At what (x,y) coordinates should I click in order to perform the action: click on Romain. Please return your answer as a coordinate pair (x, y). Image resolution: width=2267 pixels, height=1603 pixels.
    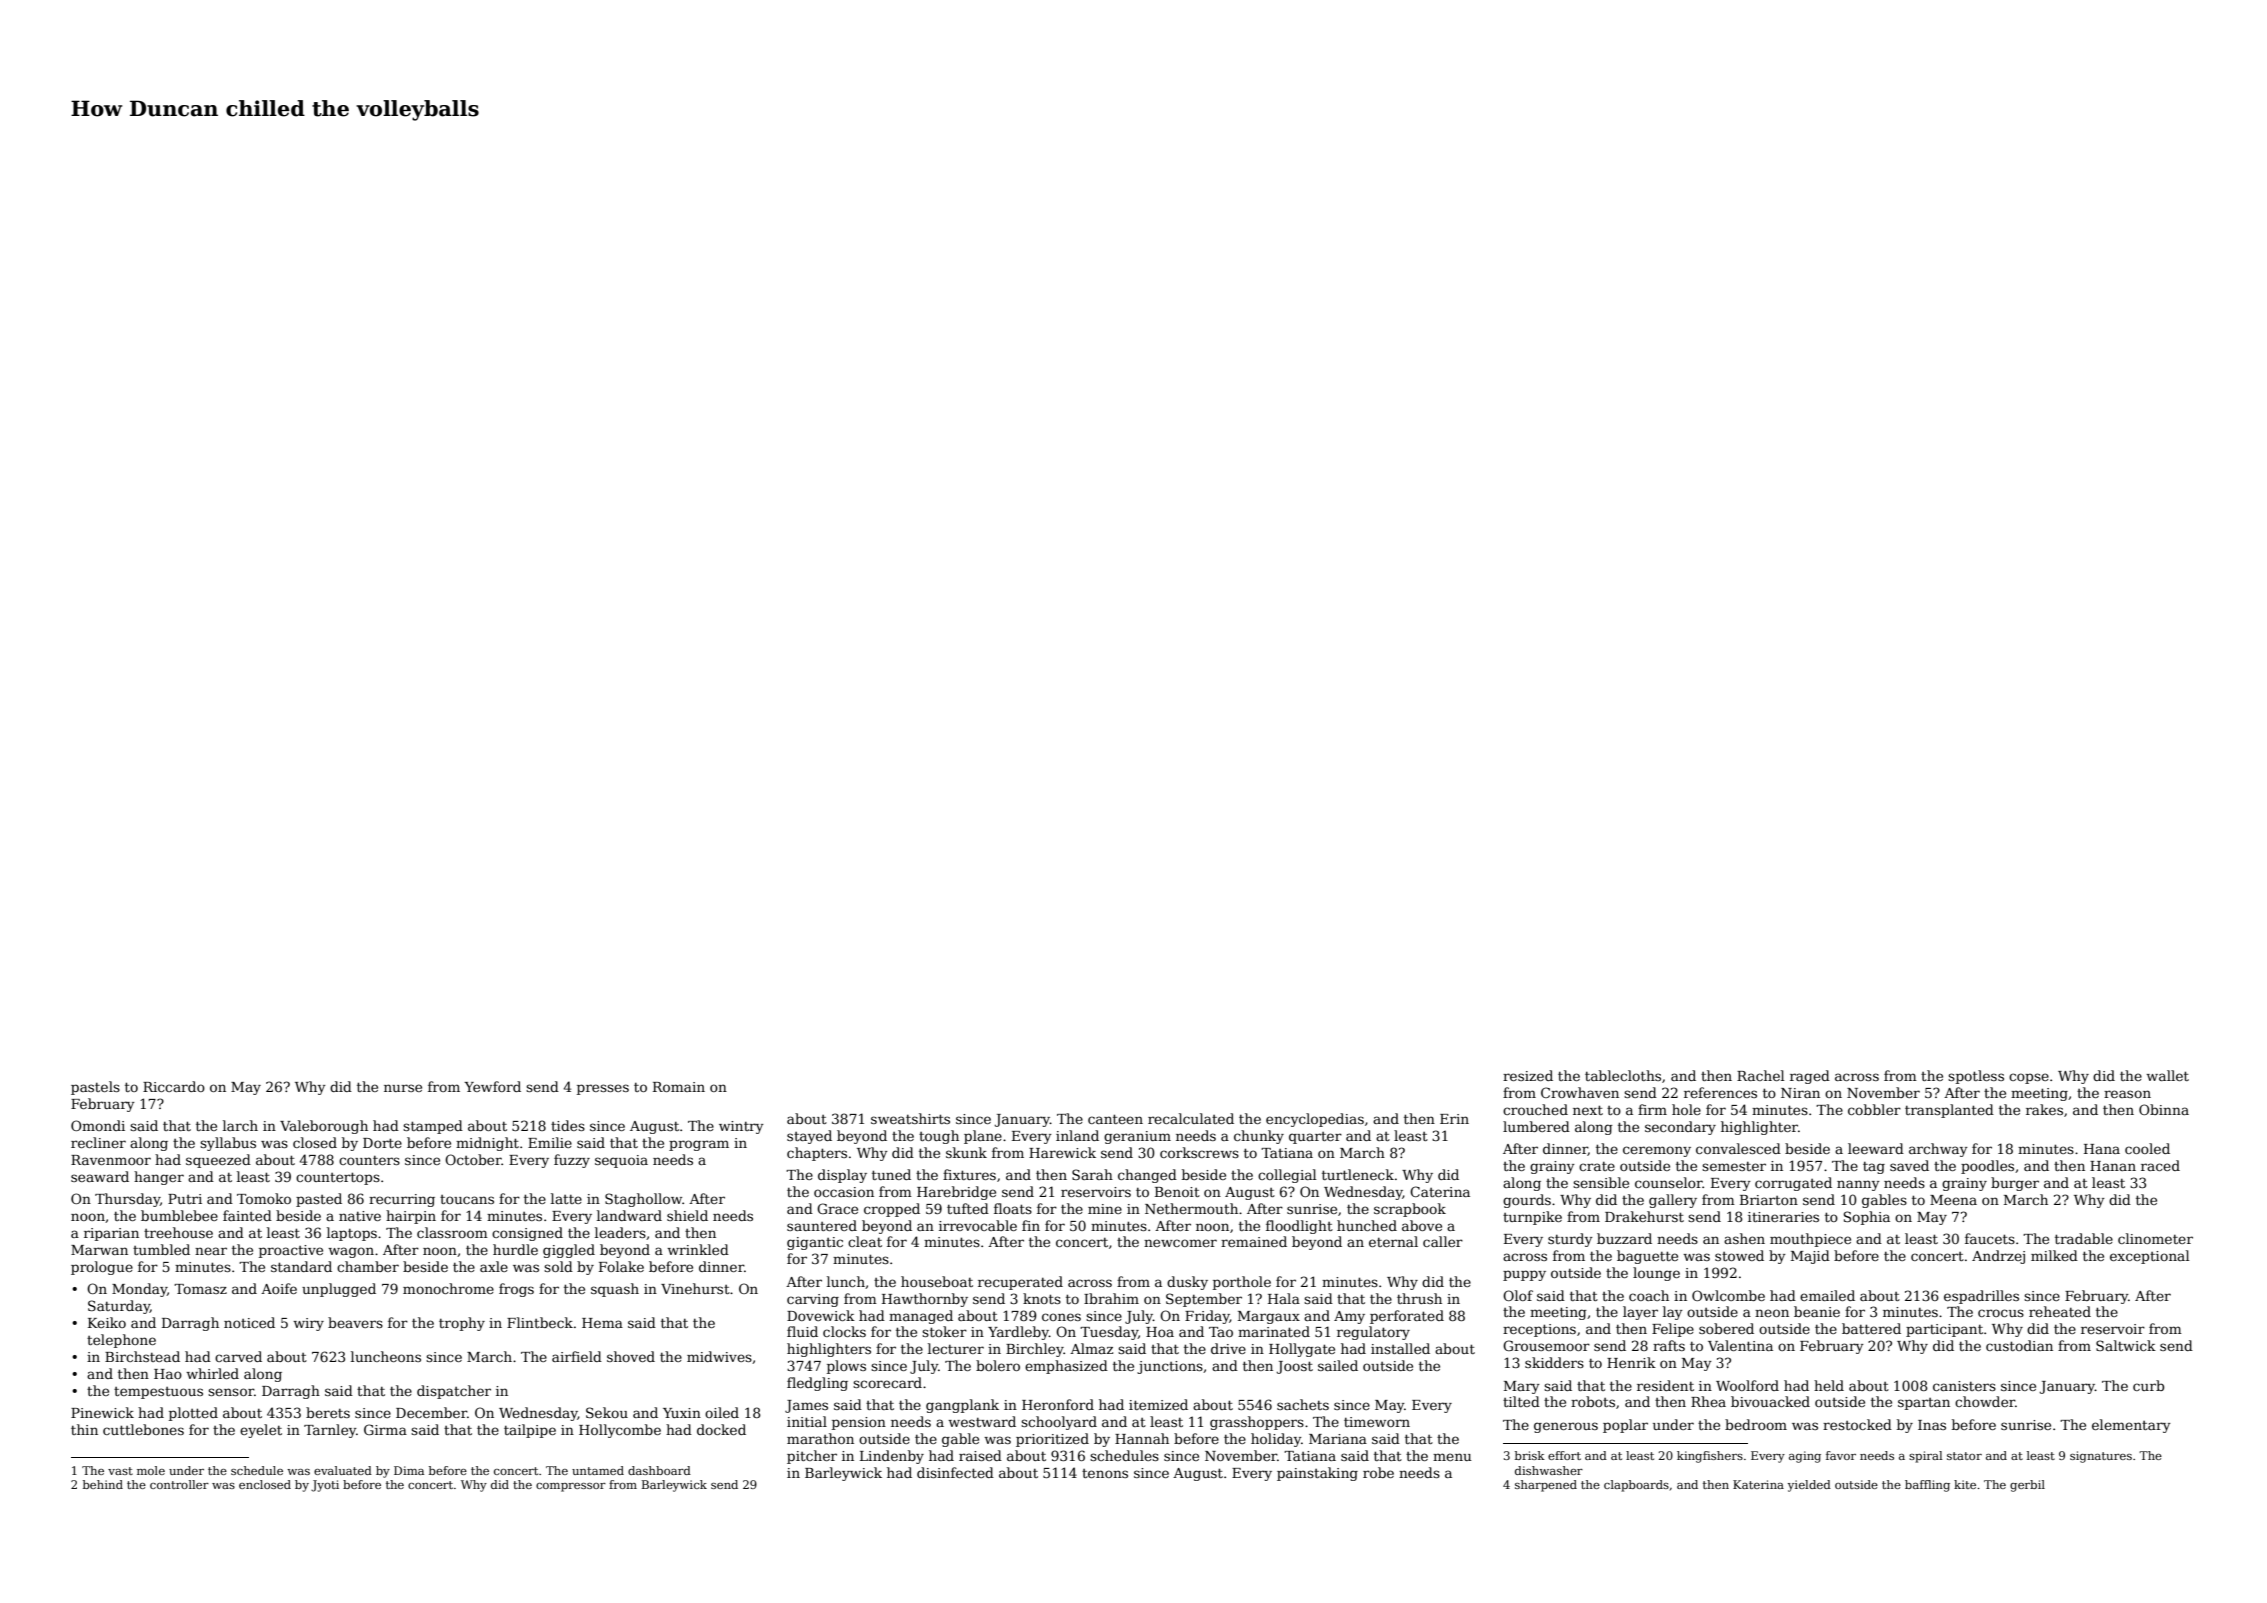
    Looking at the image, I should click on (679, 1087).
